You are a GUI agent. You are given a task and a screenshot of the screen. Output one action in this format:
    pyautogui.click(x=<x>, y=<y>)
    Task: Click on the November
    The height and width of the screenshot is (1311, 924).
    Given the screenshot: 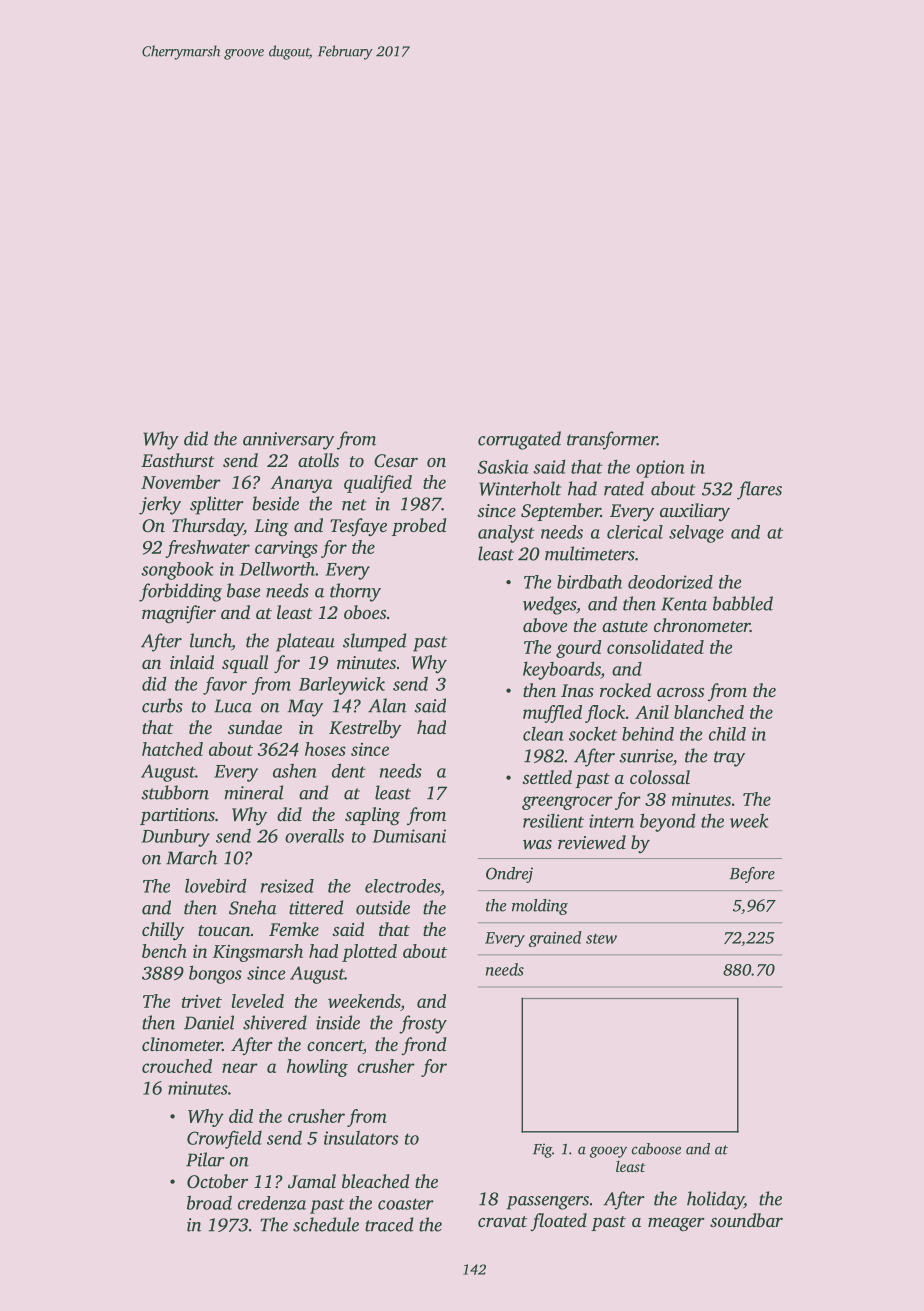 What is the action you would take?
    pyautogui.click(x=181, y=482)
